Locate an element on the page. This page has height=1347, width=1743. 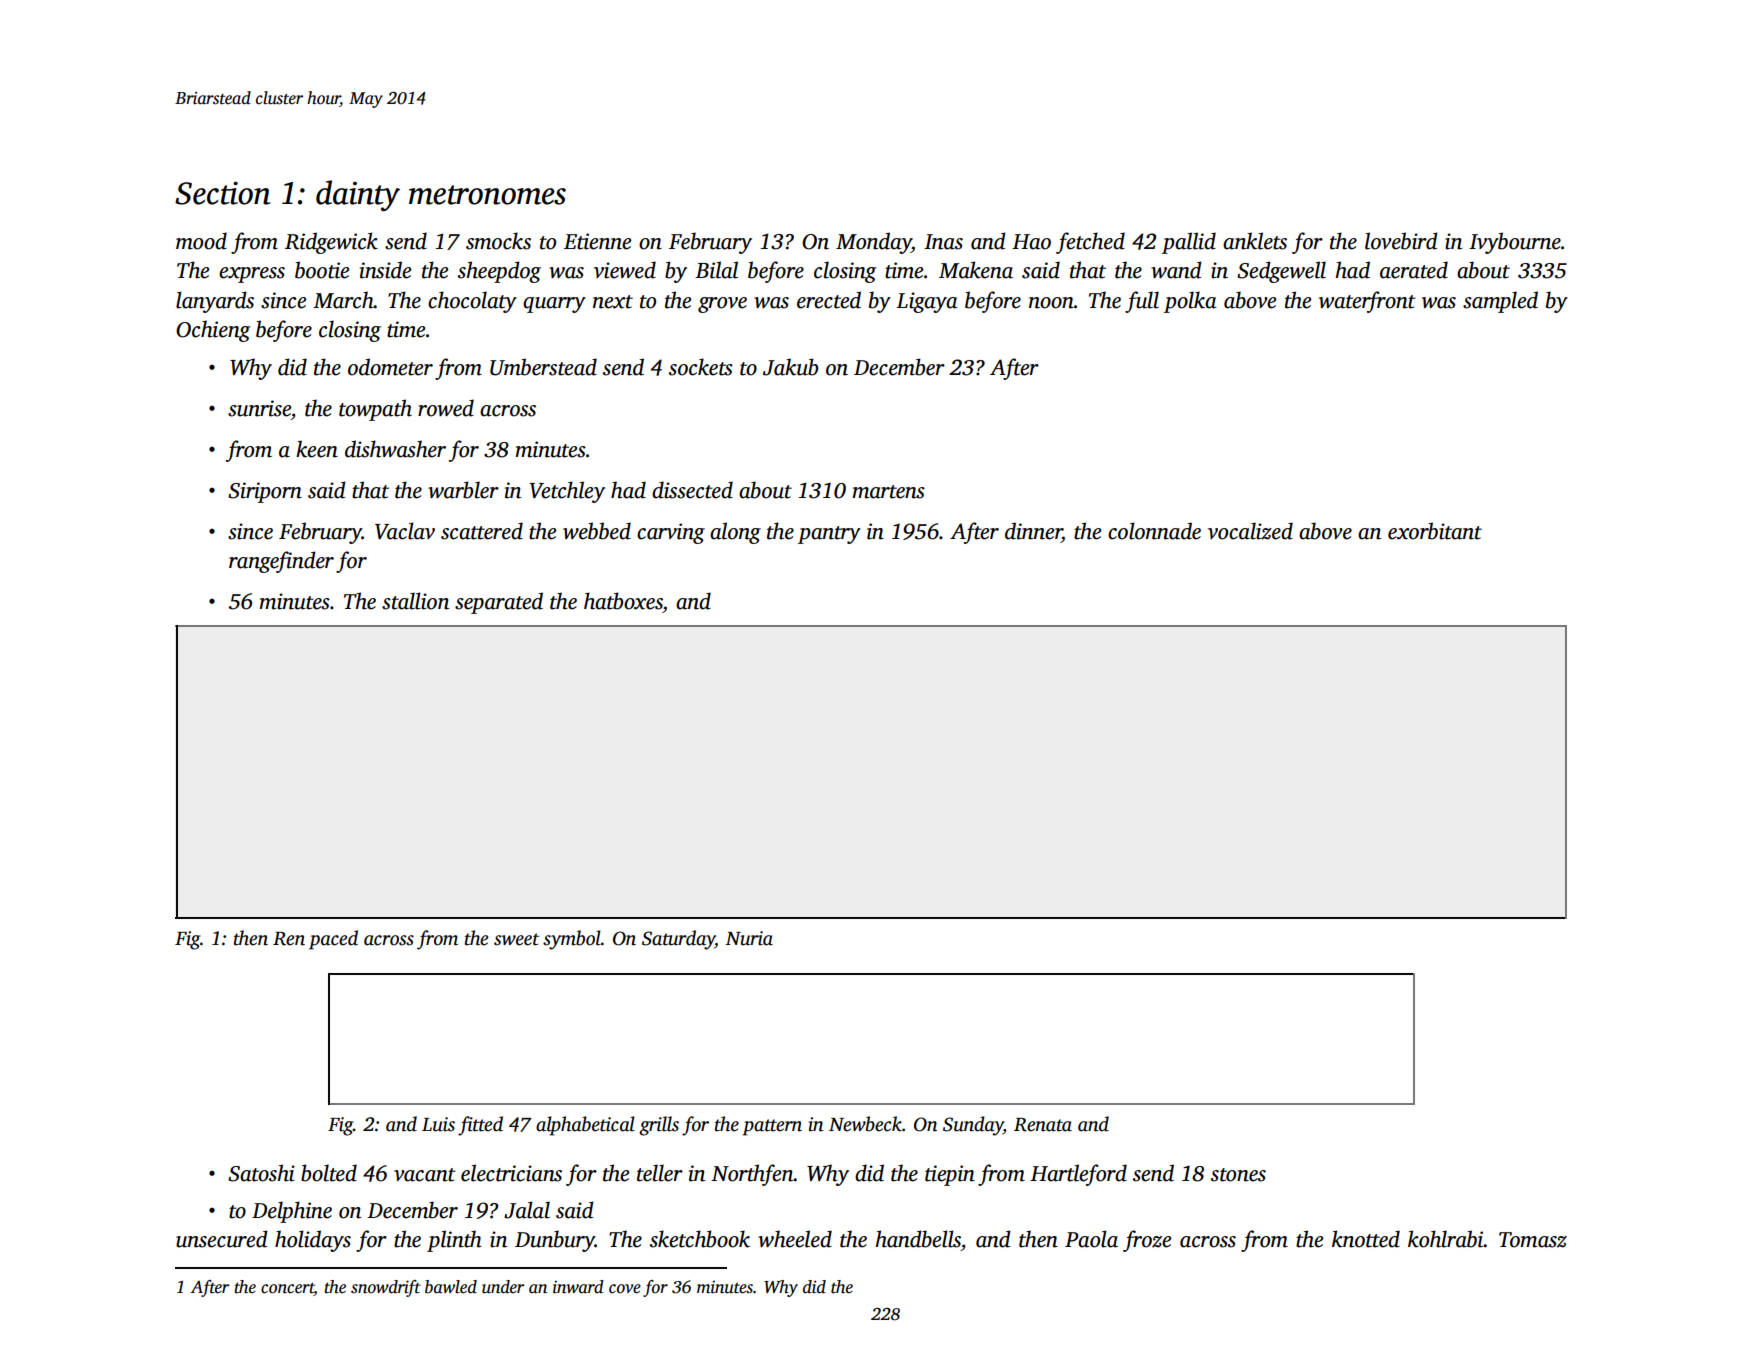
stallion is located at coordinates (415, 601).
